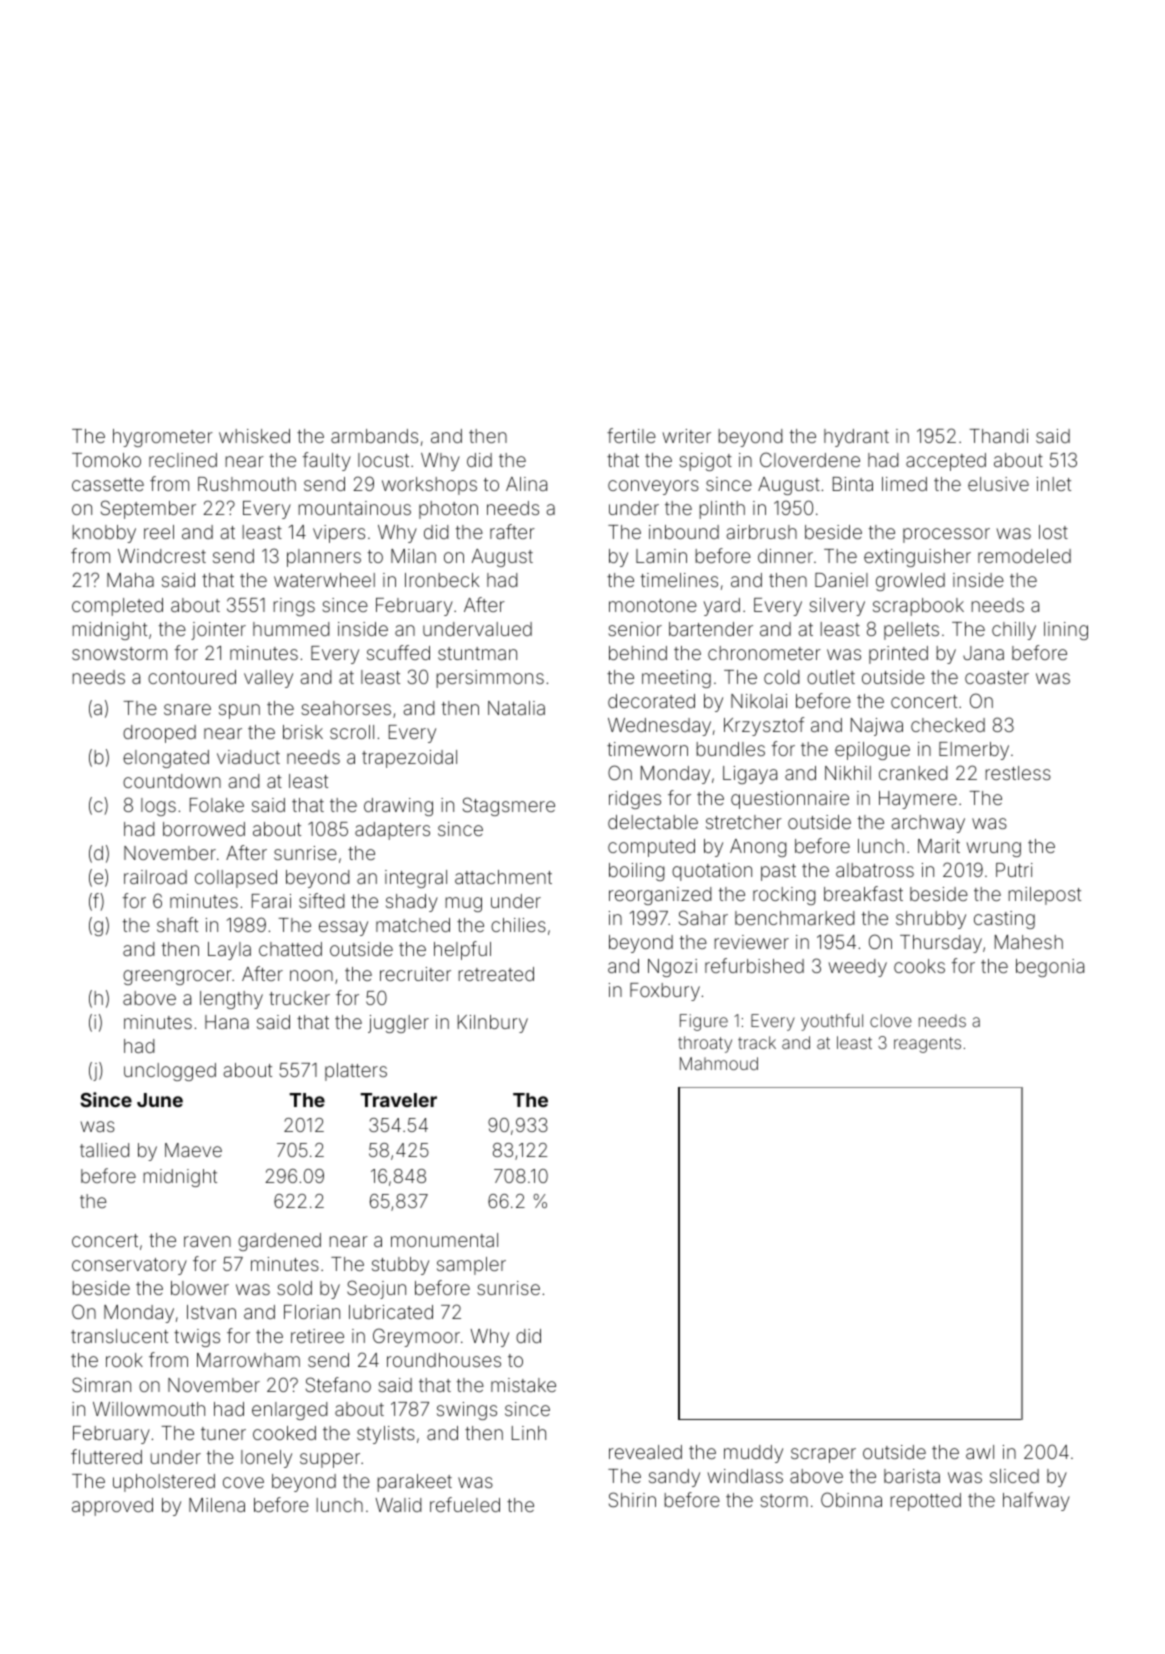 The width and height of the screenshot is (1165, 1654). Describe the element at coordinates (159, 734) in the screenshot. I see `drooped` at that location.
